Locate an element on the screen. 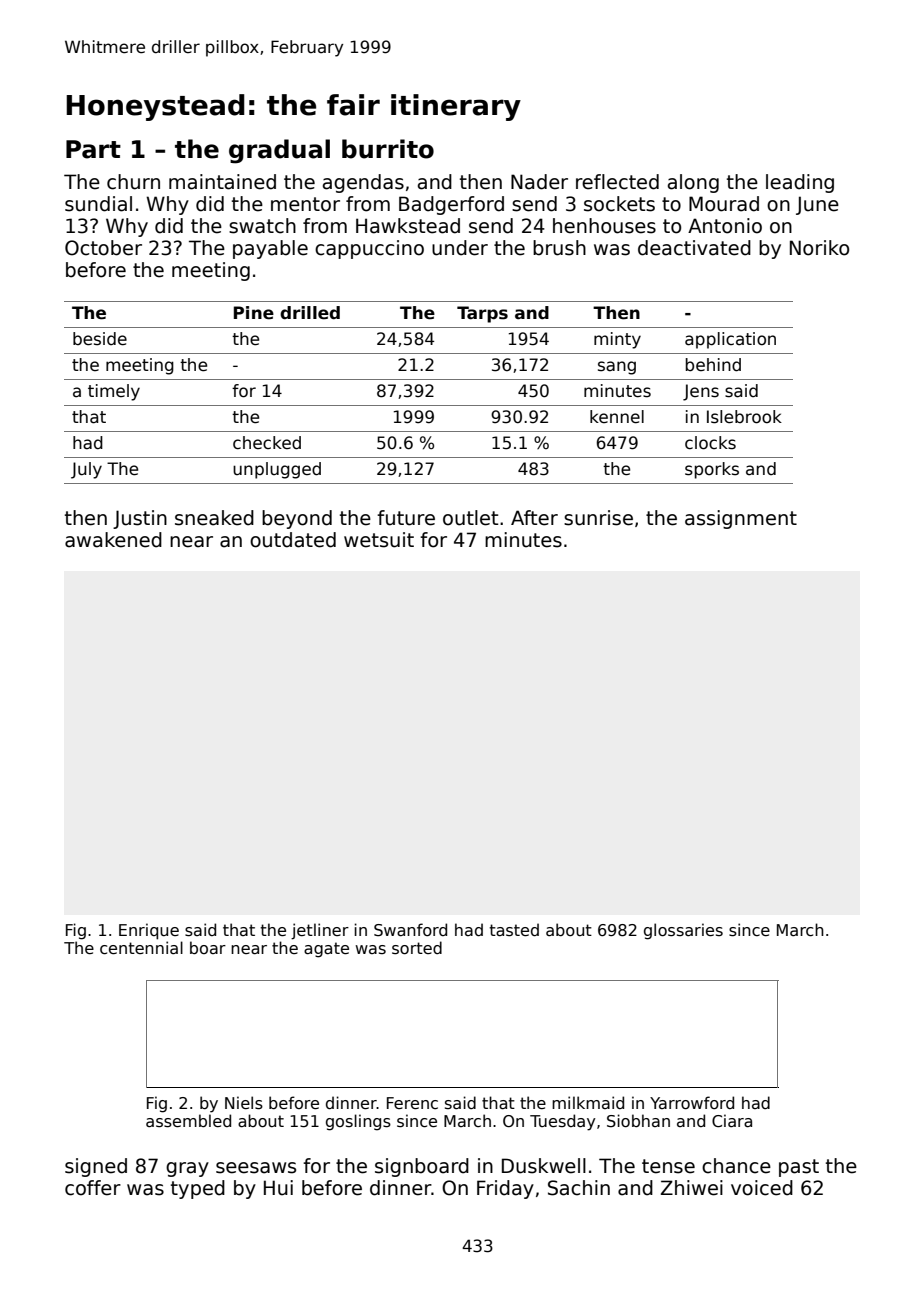  typed is located at coordinates (198, 1189).
